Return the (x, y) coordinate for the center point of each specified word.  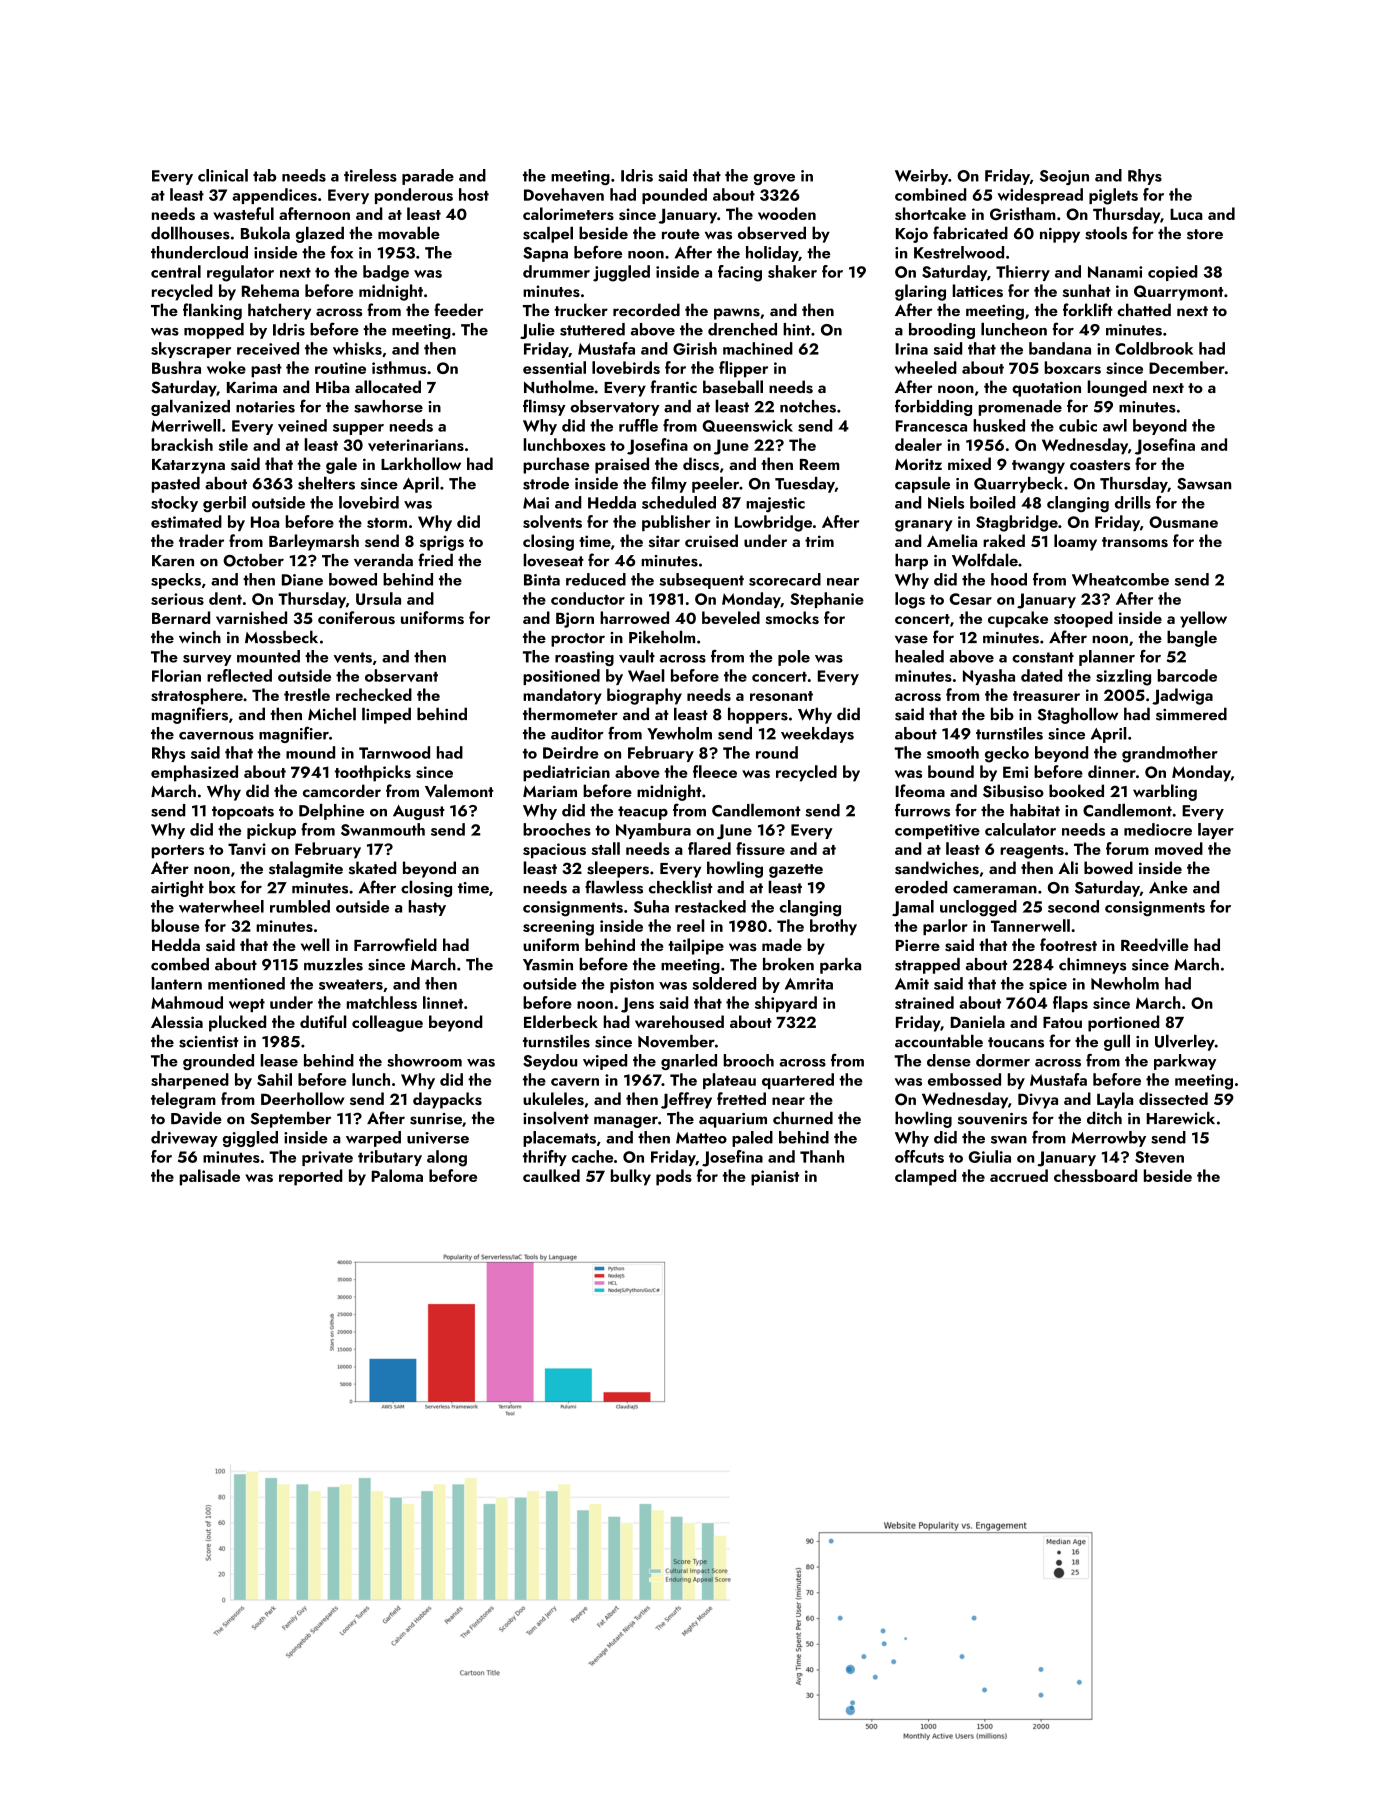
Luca (1186, 214)
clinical (223, 175)
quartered (798, 1081)
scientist (208, 1042)
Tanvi (247, 849)
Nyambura (653, 831)
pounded (674, 196)
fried (435, 560)
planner (1107, 658)
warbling (1165, 792)
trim (819, 541)
